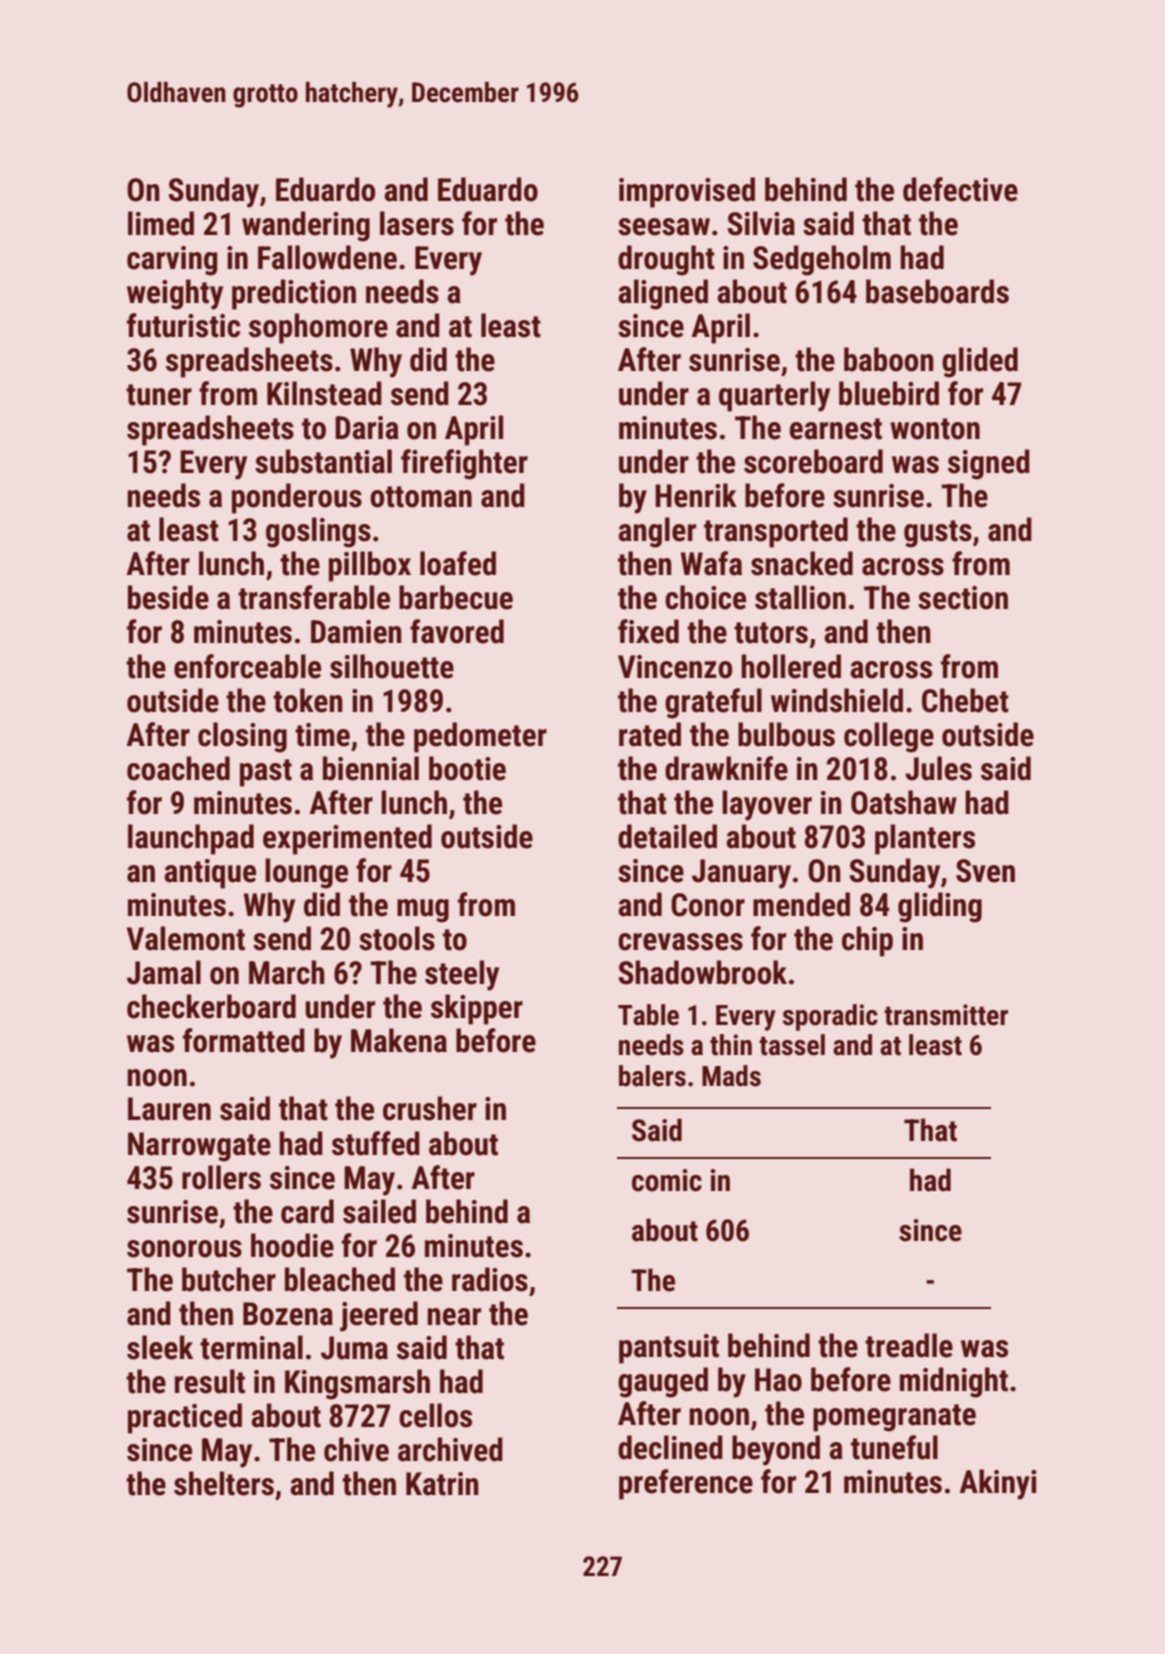  Describe the element at coordinates (442, 1484) in the image. I see `Katrin` at that location.
